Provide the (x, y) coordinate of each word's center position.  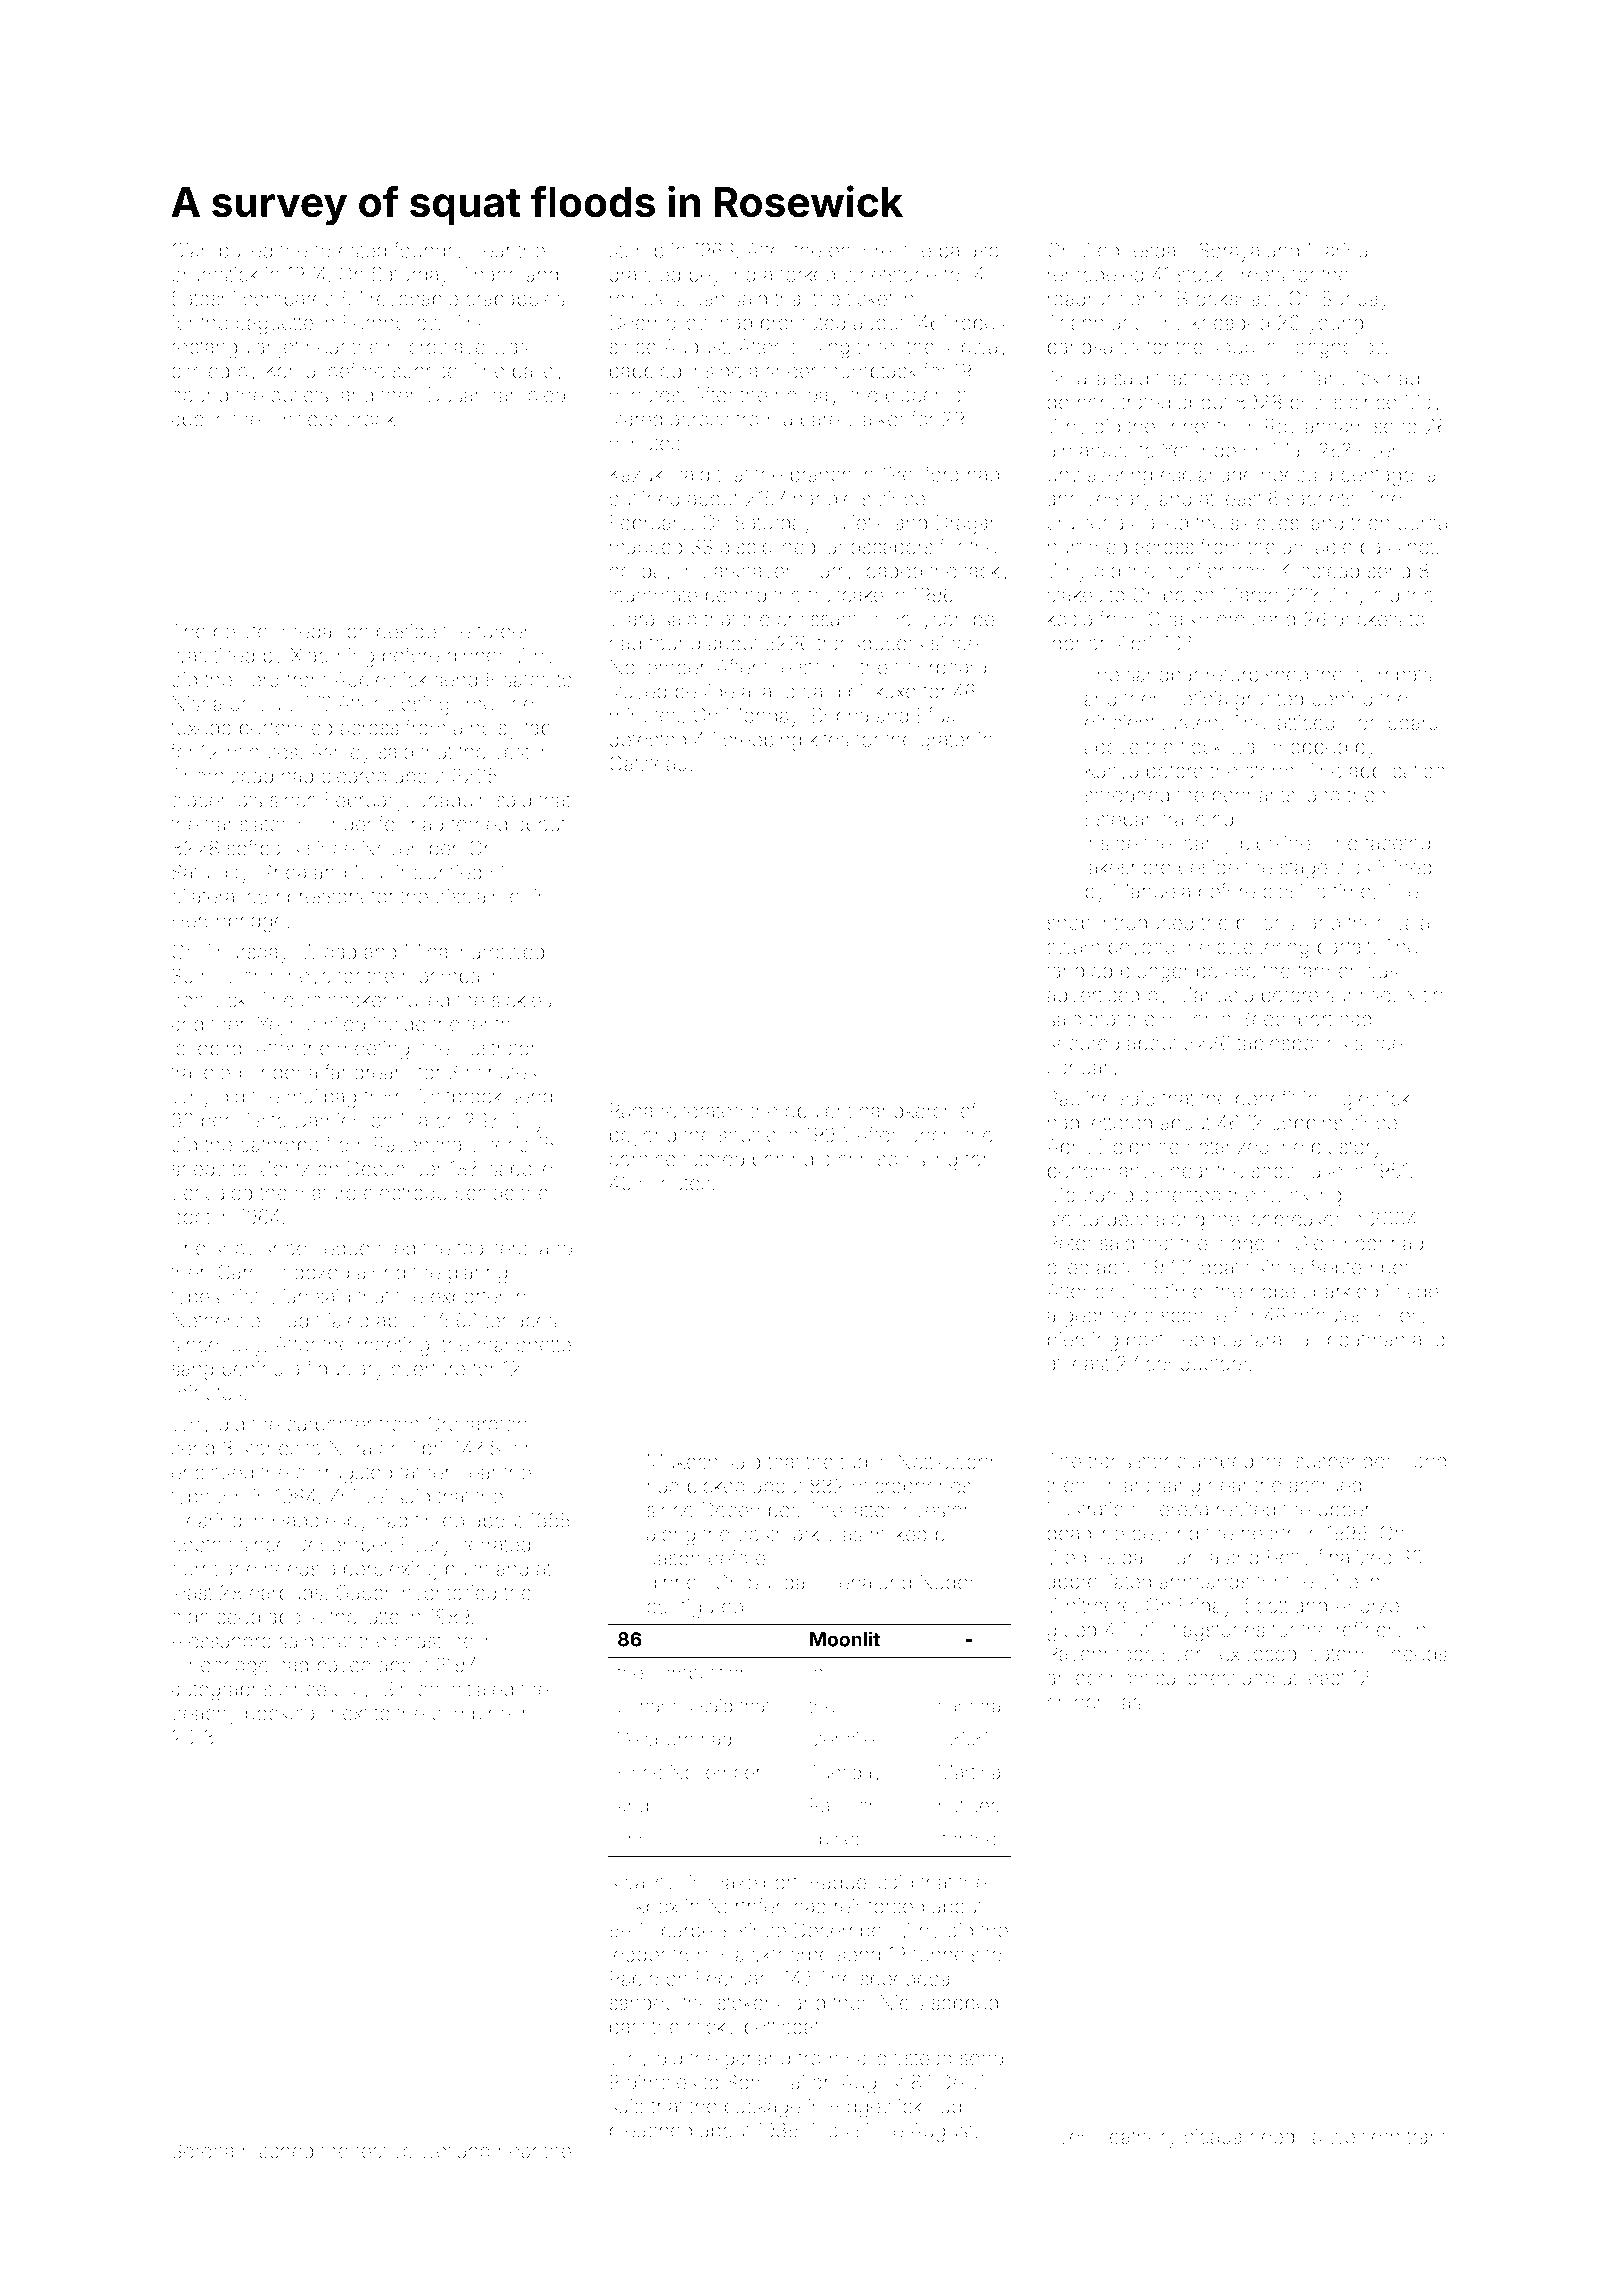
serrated (494, 1544)
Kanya (1112, 773)
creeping (762, 741)
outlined (644, 498)
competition (700, 1673)
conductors (1196, 1363)
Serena (203, 2151)
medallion (325, 631)
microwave (436, 348)
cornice (642, 1159)
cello (1249, 378)
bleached (651, 2130)
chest (1212, 1678)
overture (428, 1369)
